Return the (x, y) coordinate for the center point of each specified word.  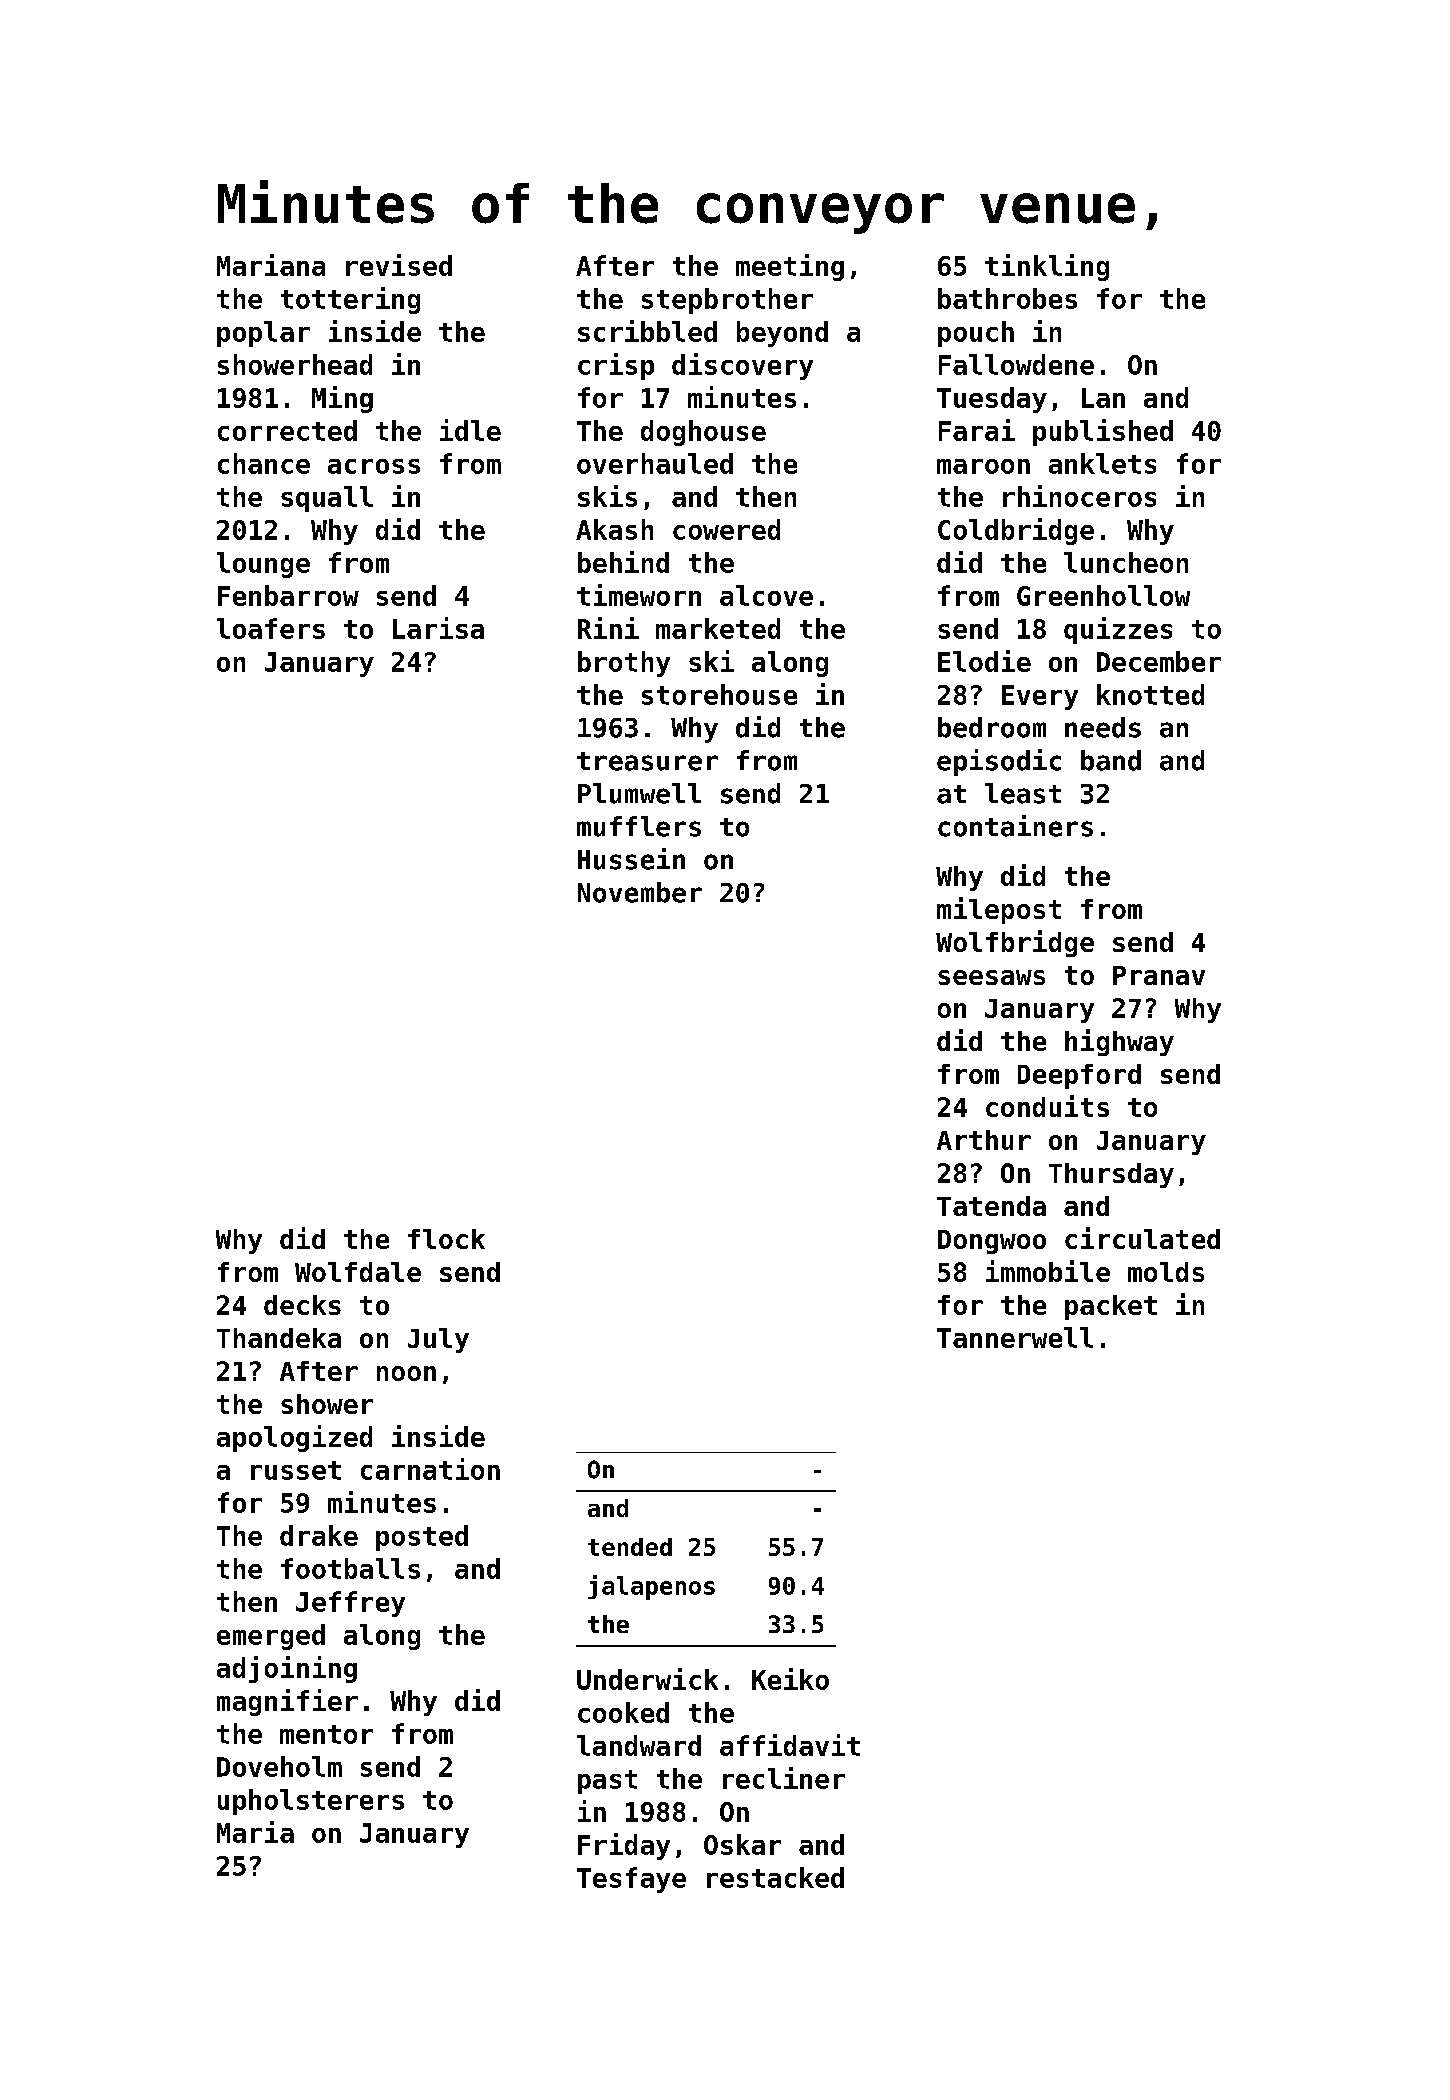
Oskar (742, 1844)
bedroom (992, 727)
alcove (766, 595)
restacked (775, 1877)
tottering (350, 300)
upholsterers (311, 1802)
